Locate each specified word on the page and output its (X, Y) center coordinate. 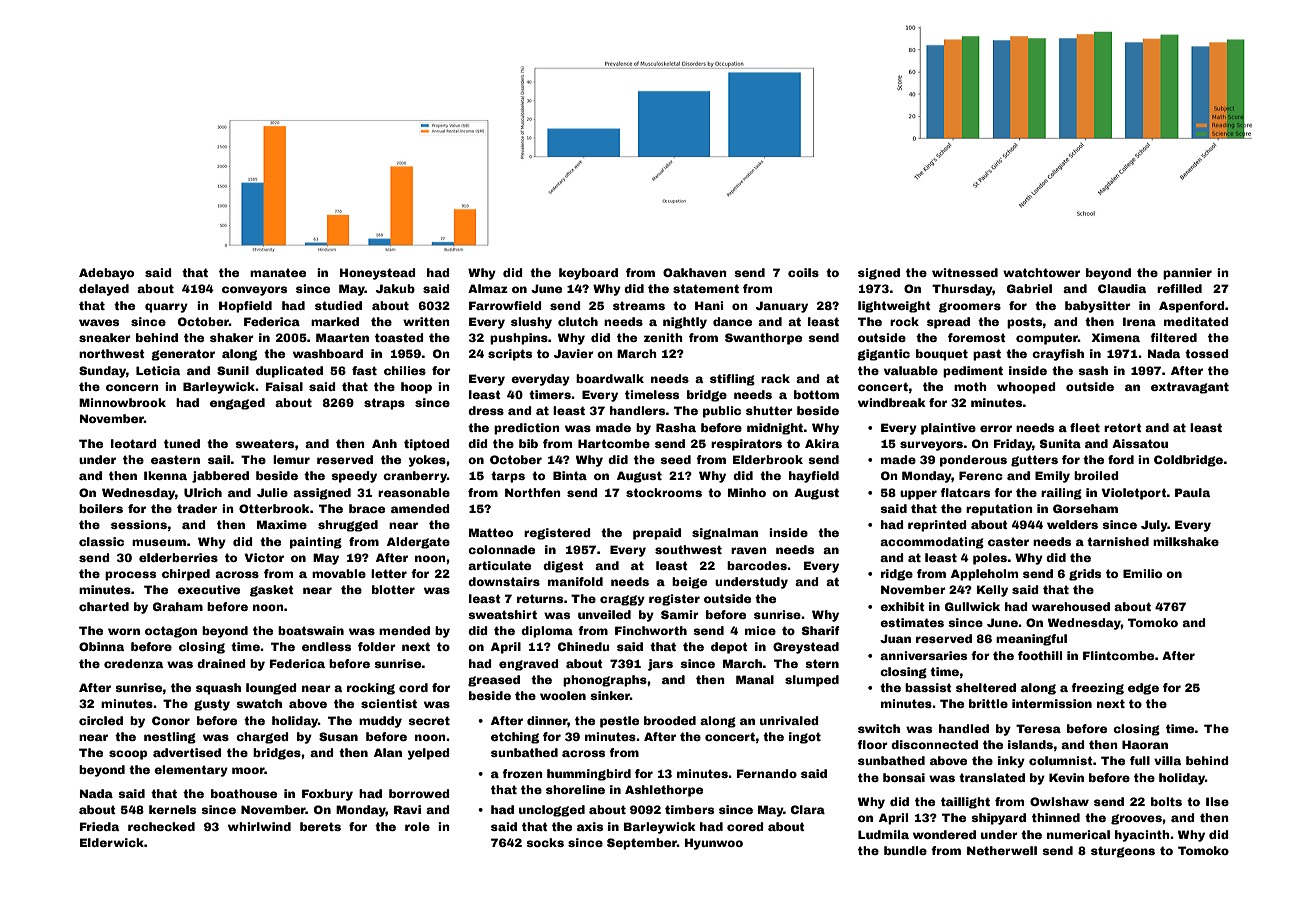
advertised (187, 752)
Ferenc (981, 475)
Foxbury (327, 795)
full (1140, 760)
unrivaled (789, 720)
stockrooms (664, 492)
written (426, 321)
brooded (670, 720)
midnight (775, 429)
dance (732, 321)
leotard (134, 443)
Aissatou (1140, 443)
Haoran (1145, 744)
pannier (1187, 274)
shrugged (348, 526)
